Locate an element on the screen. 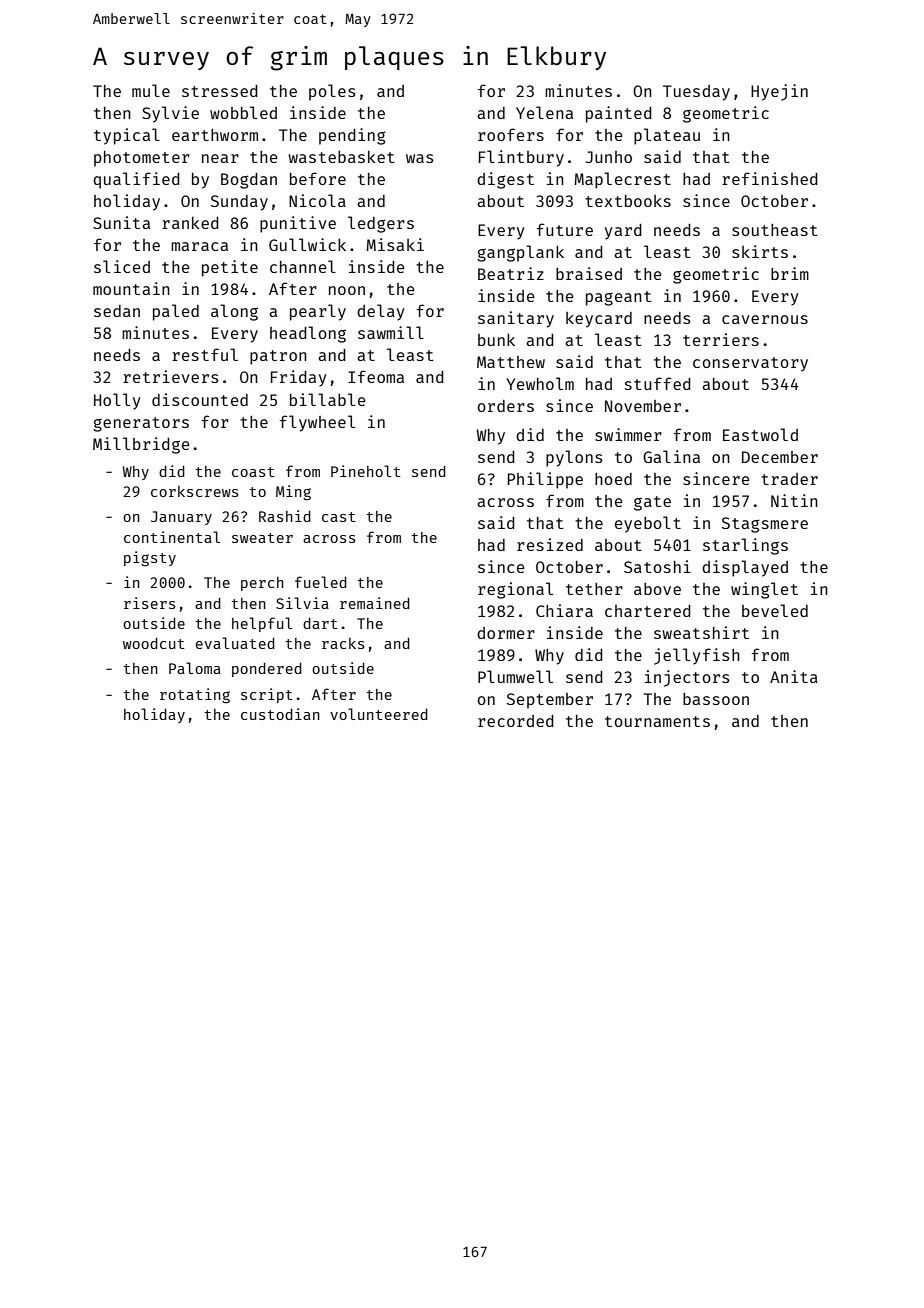  stressed is located at coordinates (220, 91).
